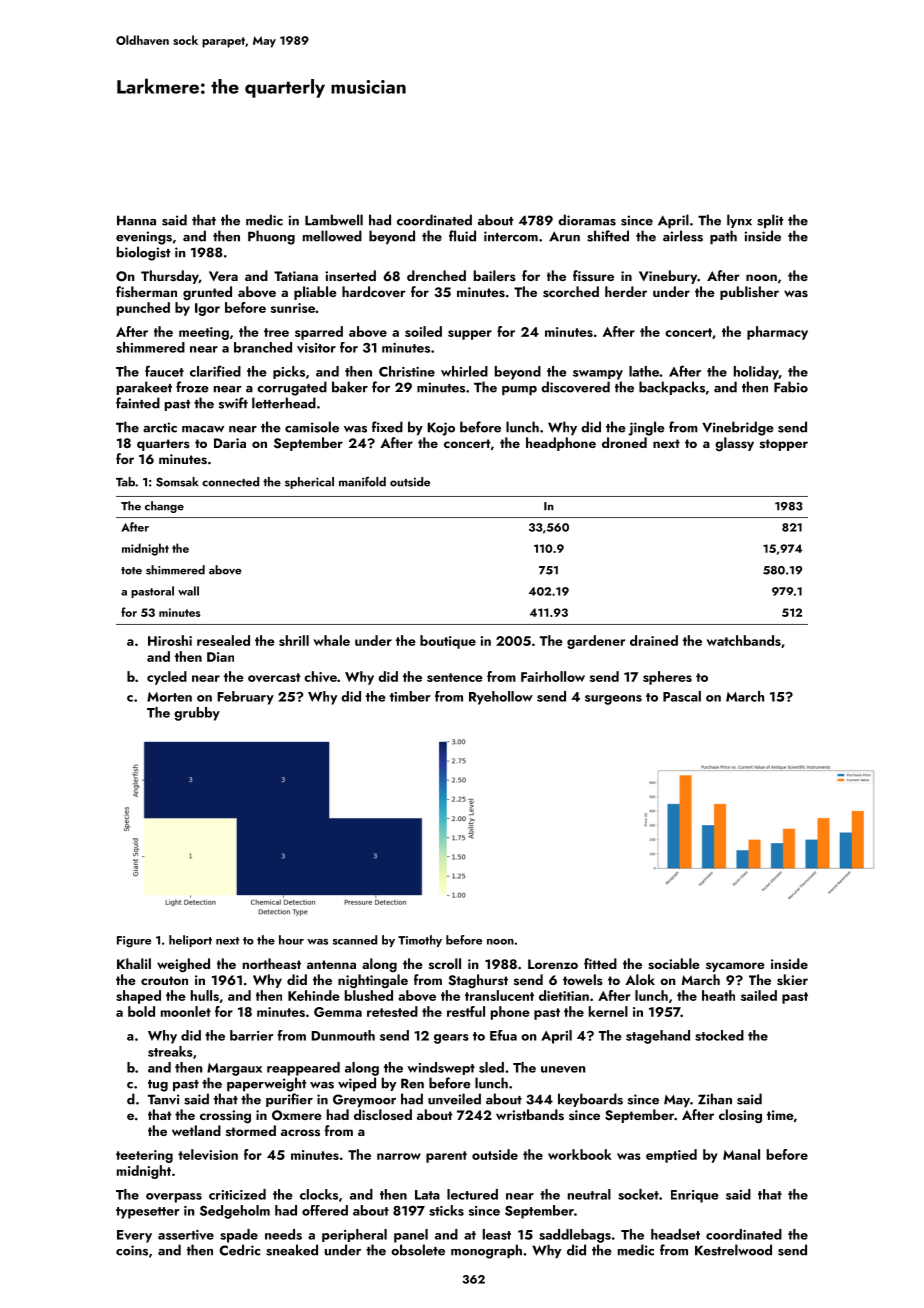 This image has height=1308, width=924. I want to click on sociable, so click(674, 964).
